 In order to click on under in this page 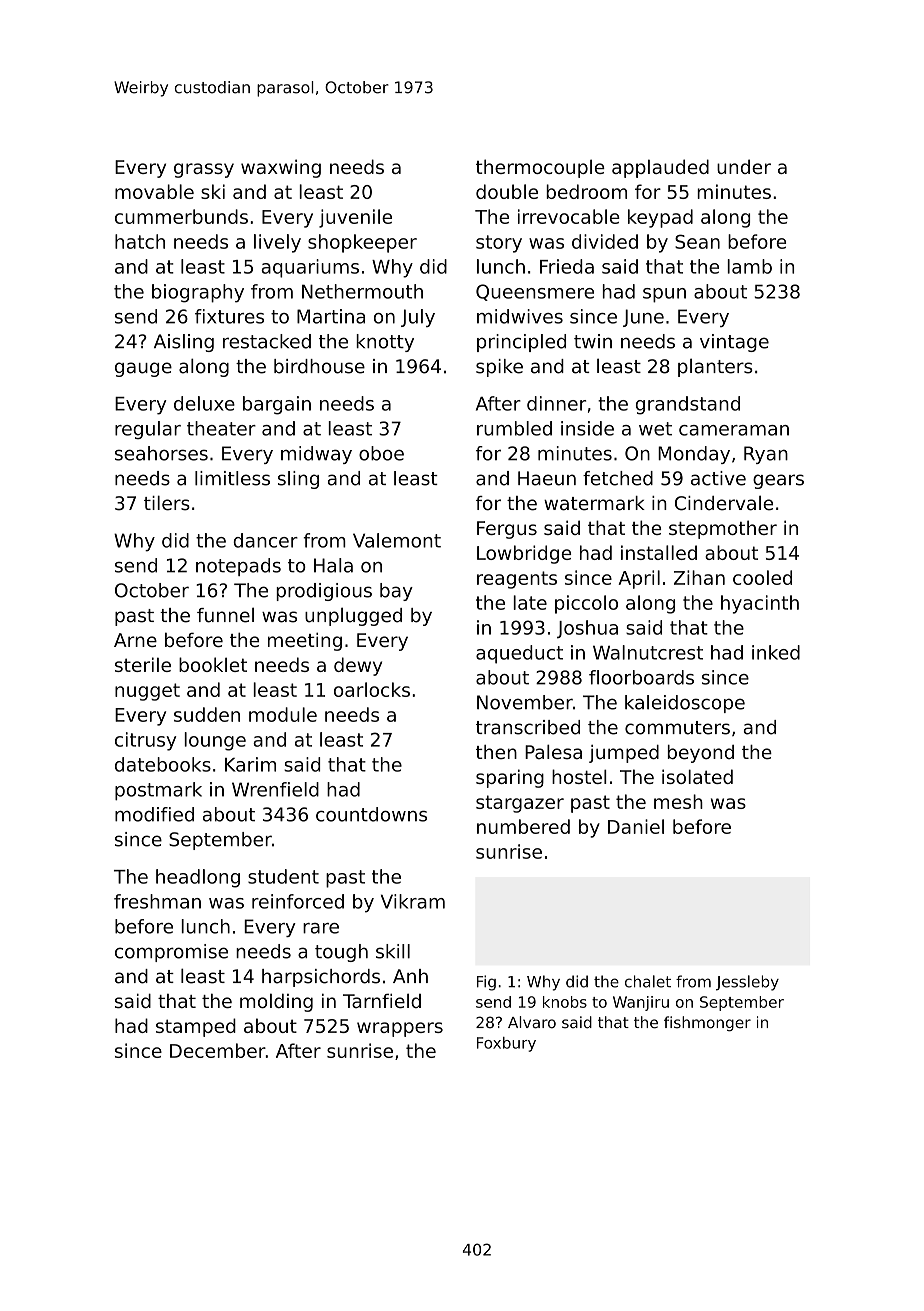, I will do `click(744, 166)`.
